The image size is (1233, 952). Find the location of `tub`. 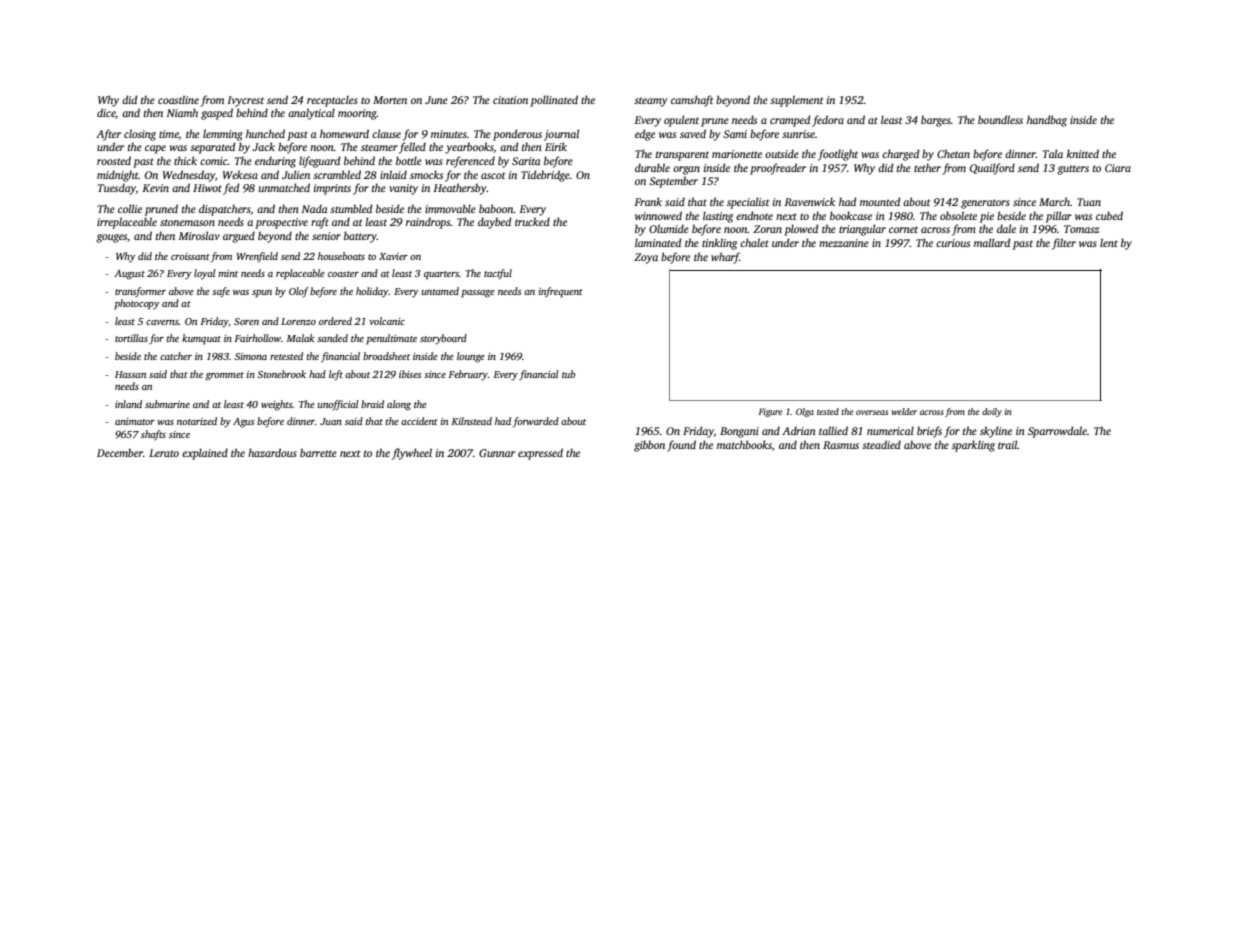

tub is located at coordinates (568, 374).
